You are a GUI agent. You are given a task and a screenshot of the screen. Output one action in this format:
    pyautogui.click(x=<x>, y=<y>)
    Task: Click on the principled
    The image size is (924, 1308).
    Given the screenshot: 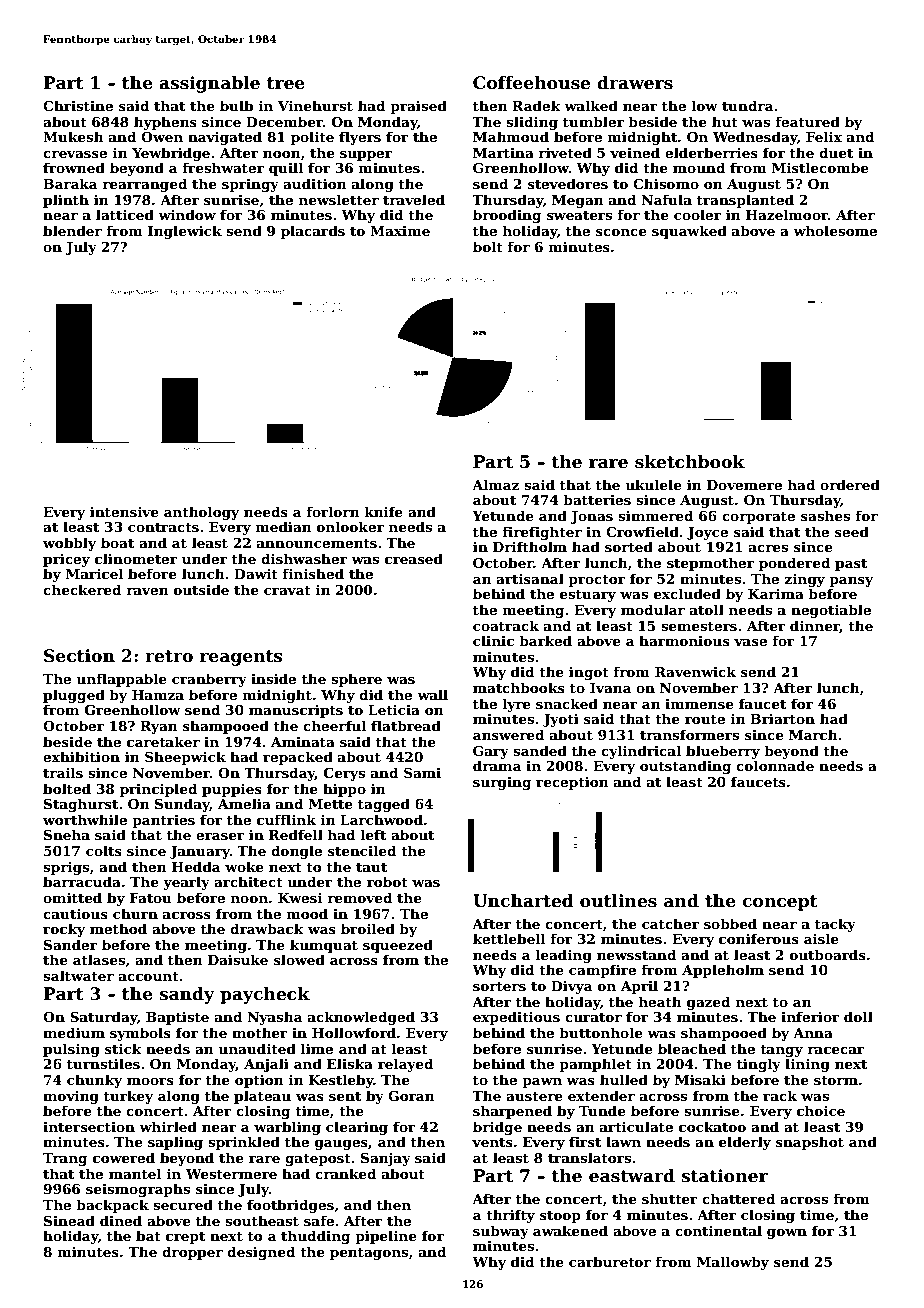 What is the action you would take?
    pyautogui.click(x=158, y=790)
